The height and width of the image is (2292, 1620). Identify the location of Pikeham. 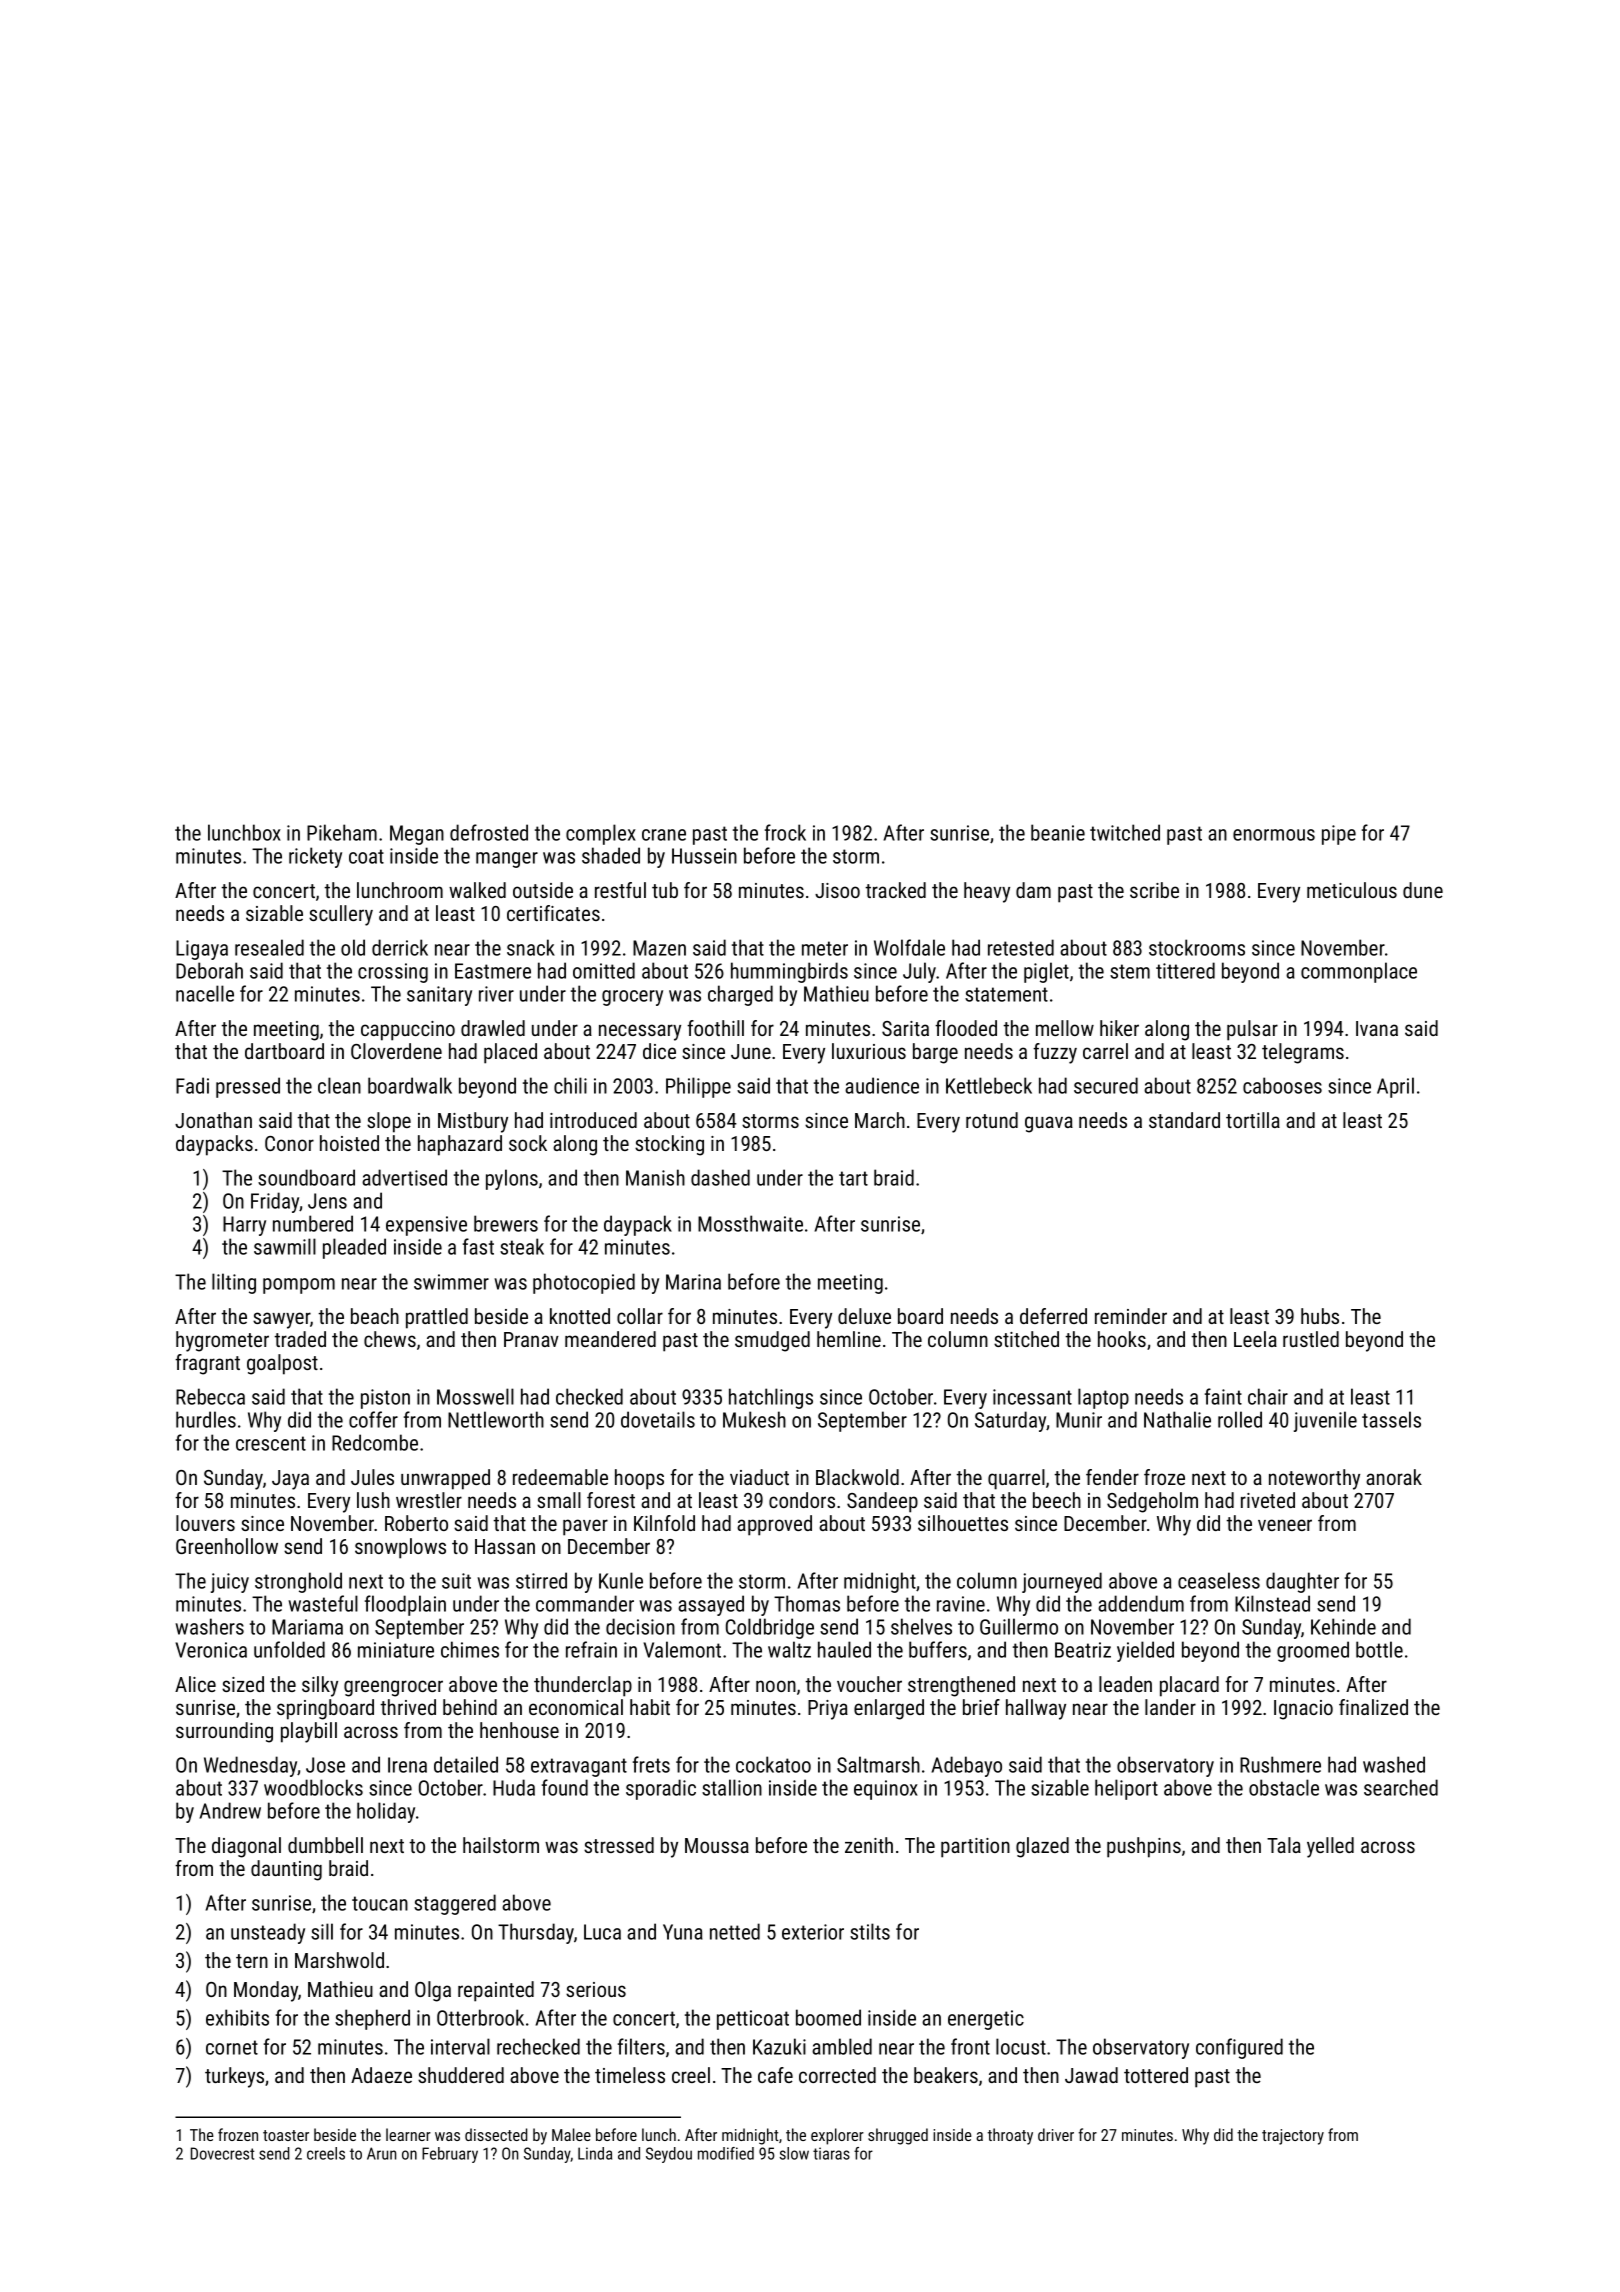
(342, 832).
